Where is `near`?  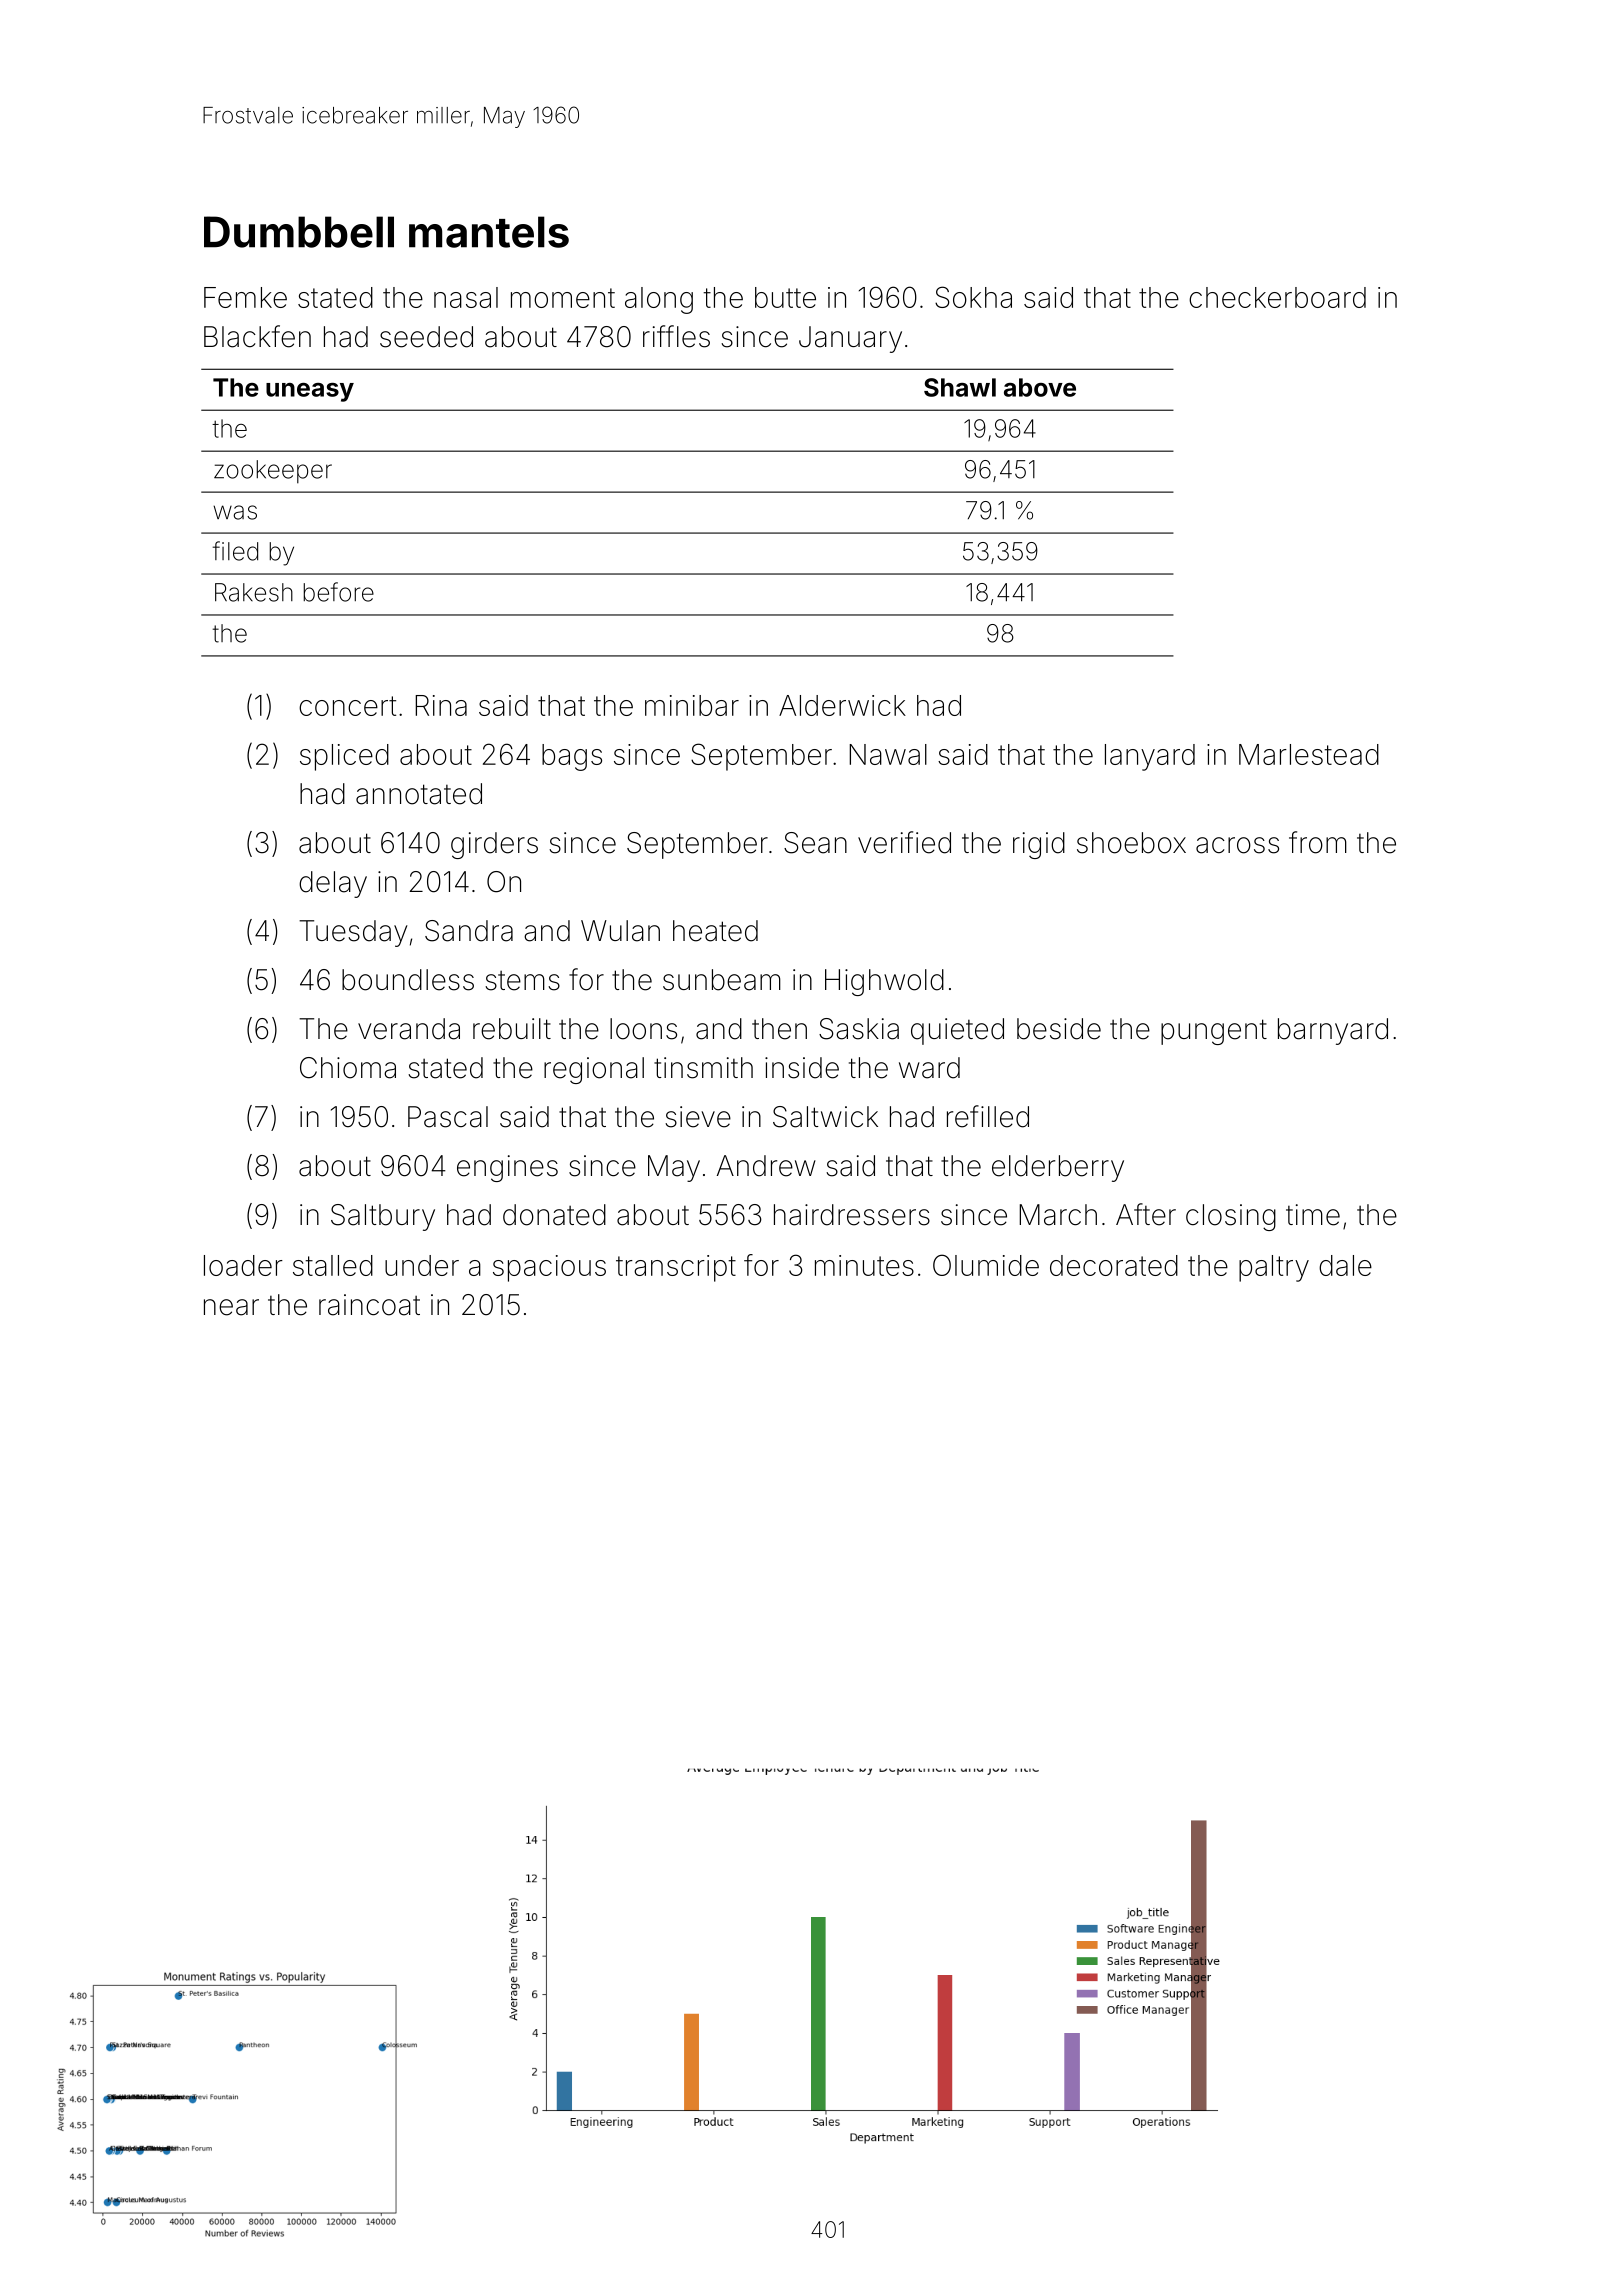 near is located at coordinates (231, 1307).
